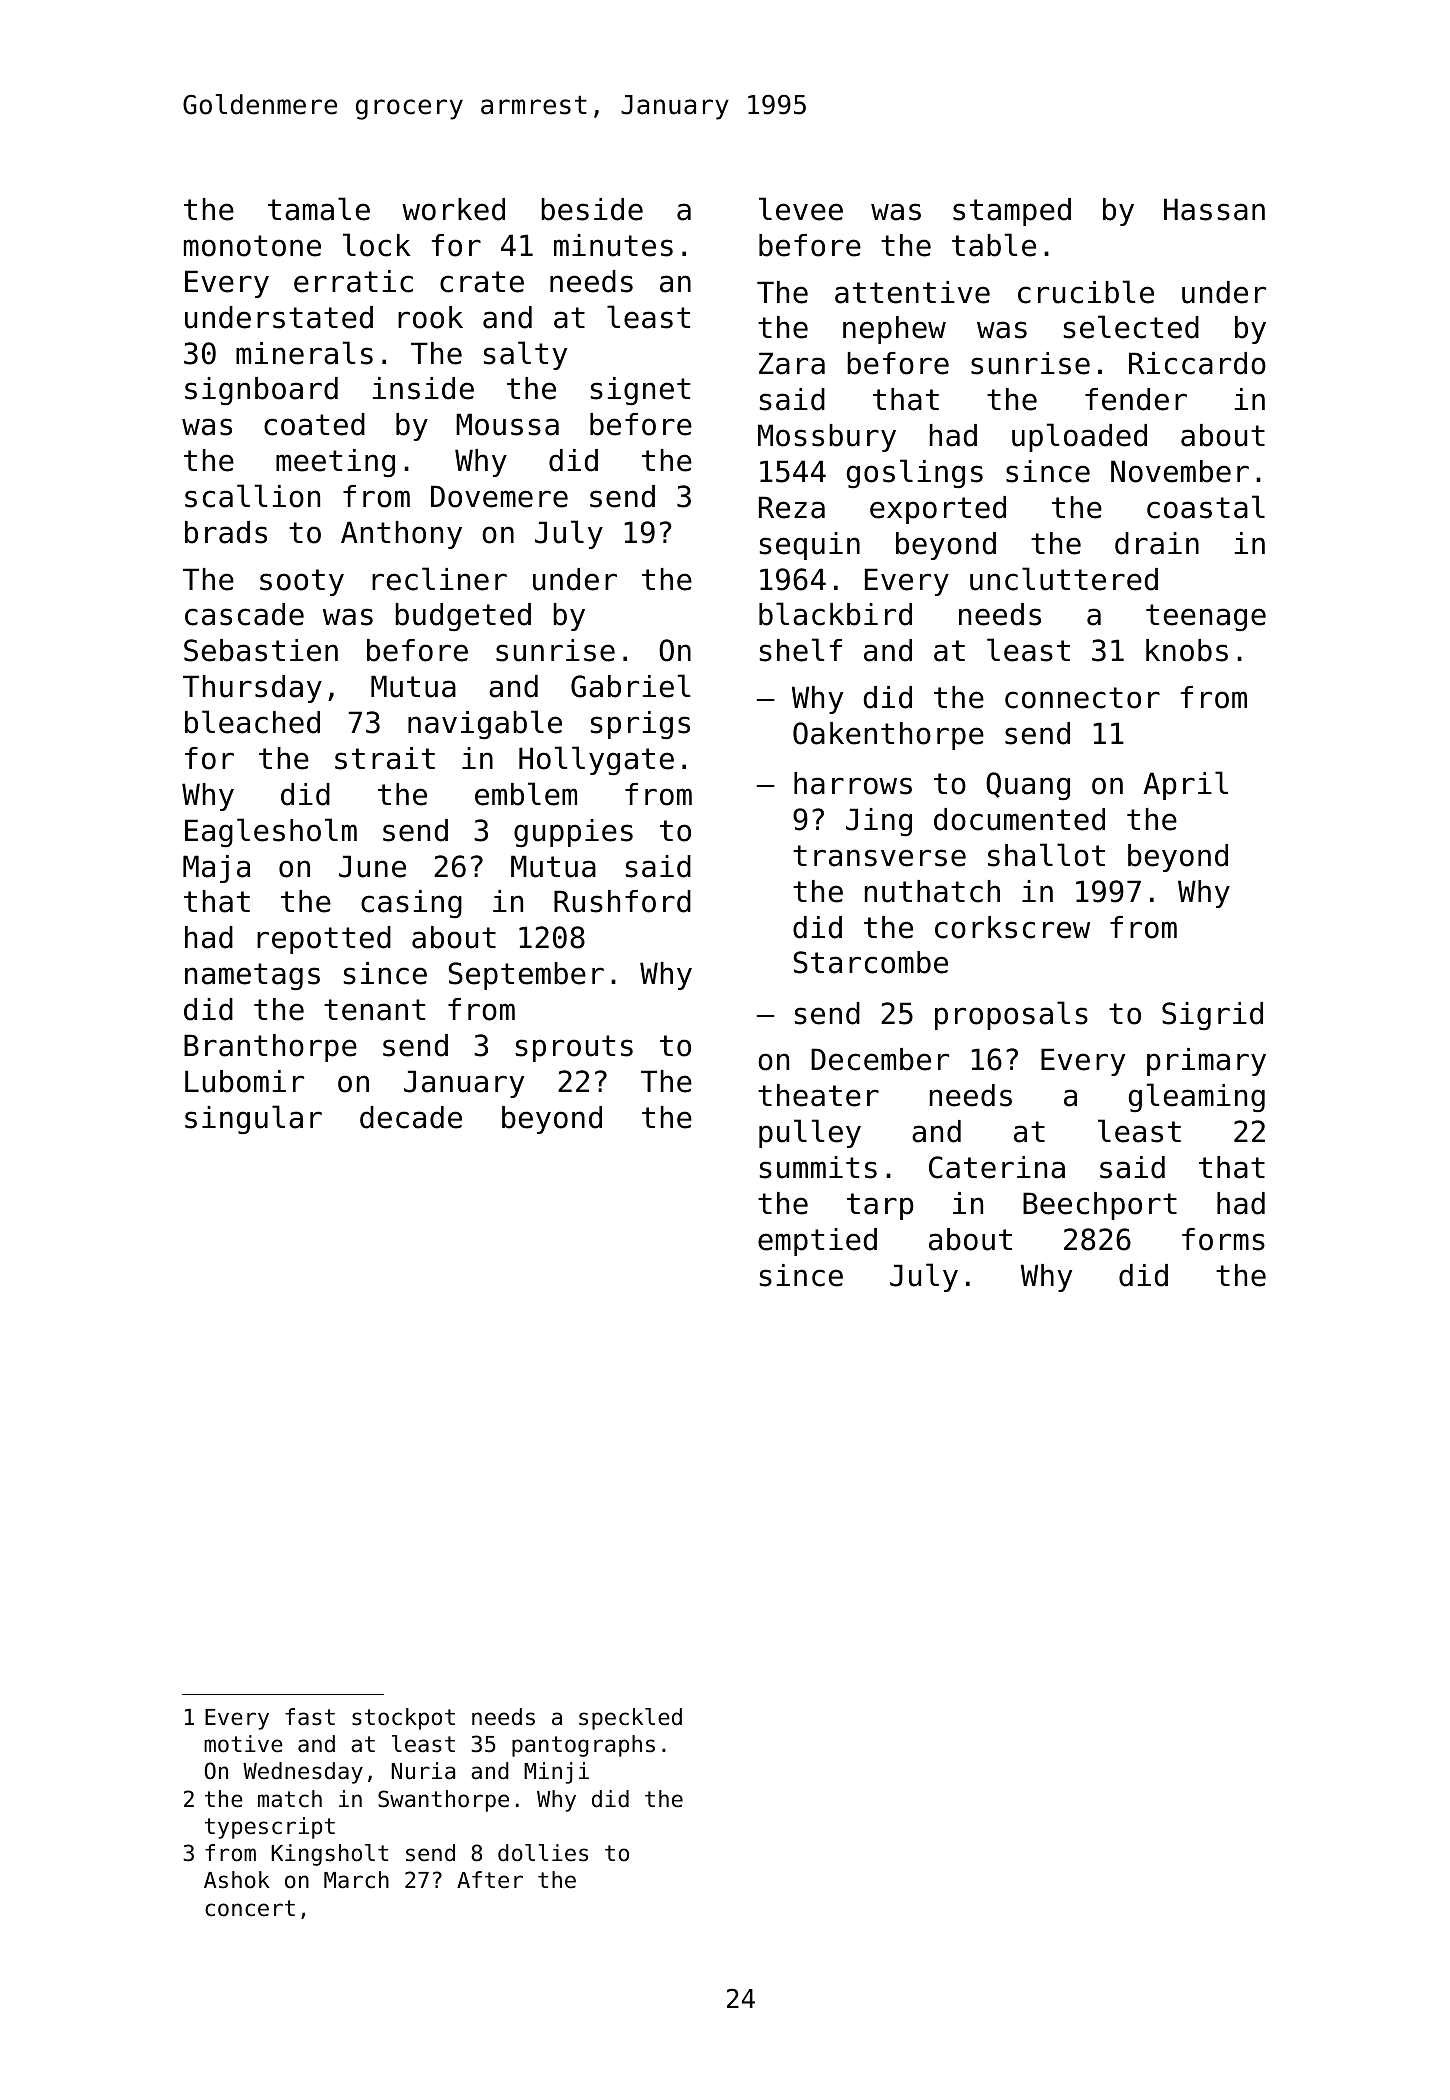  I want to click on minutes, so click(613, 245).
